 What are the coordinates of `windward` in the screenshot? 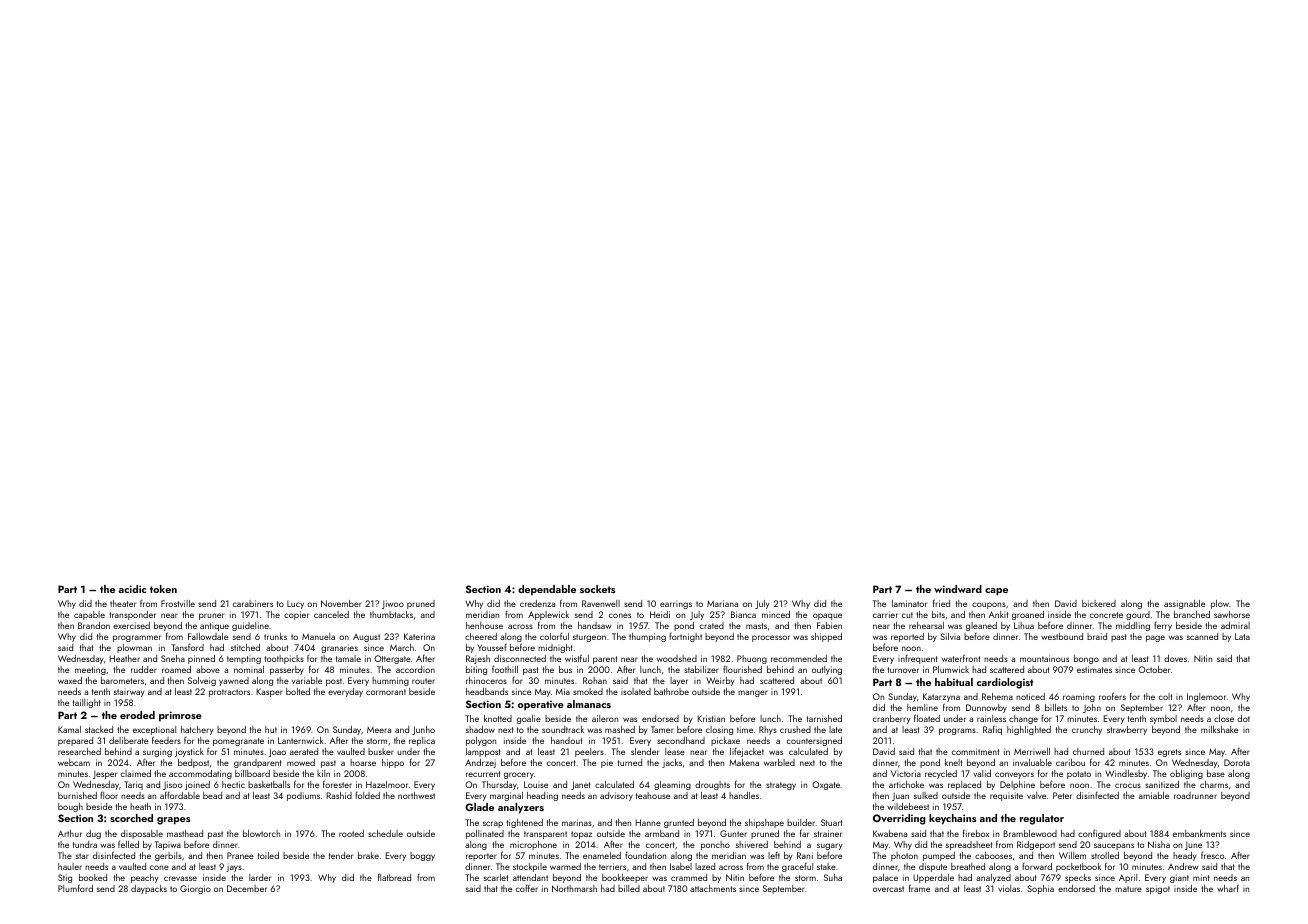 It's located at (958, 589).
